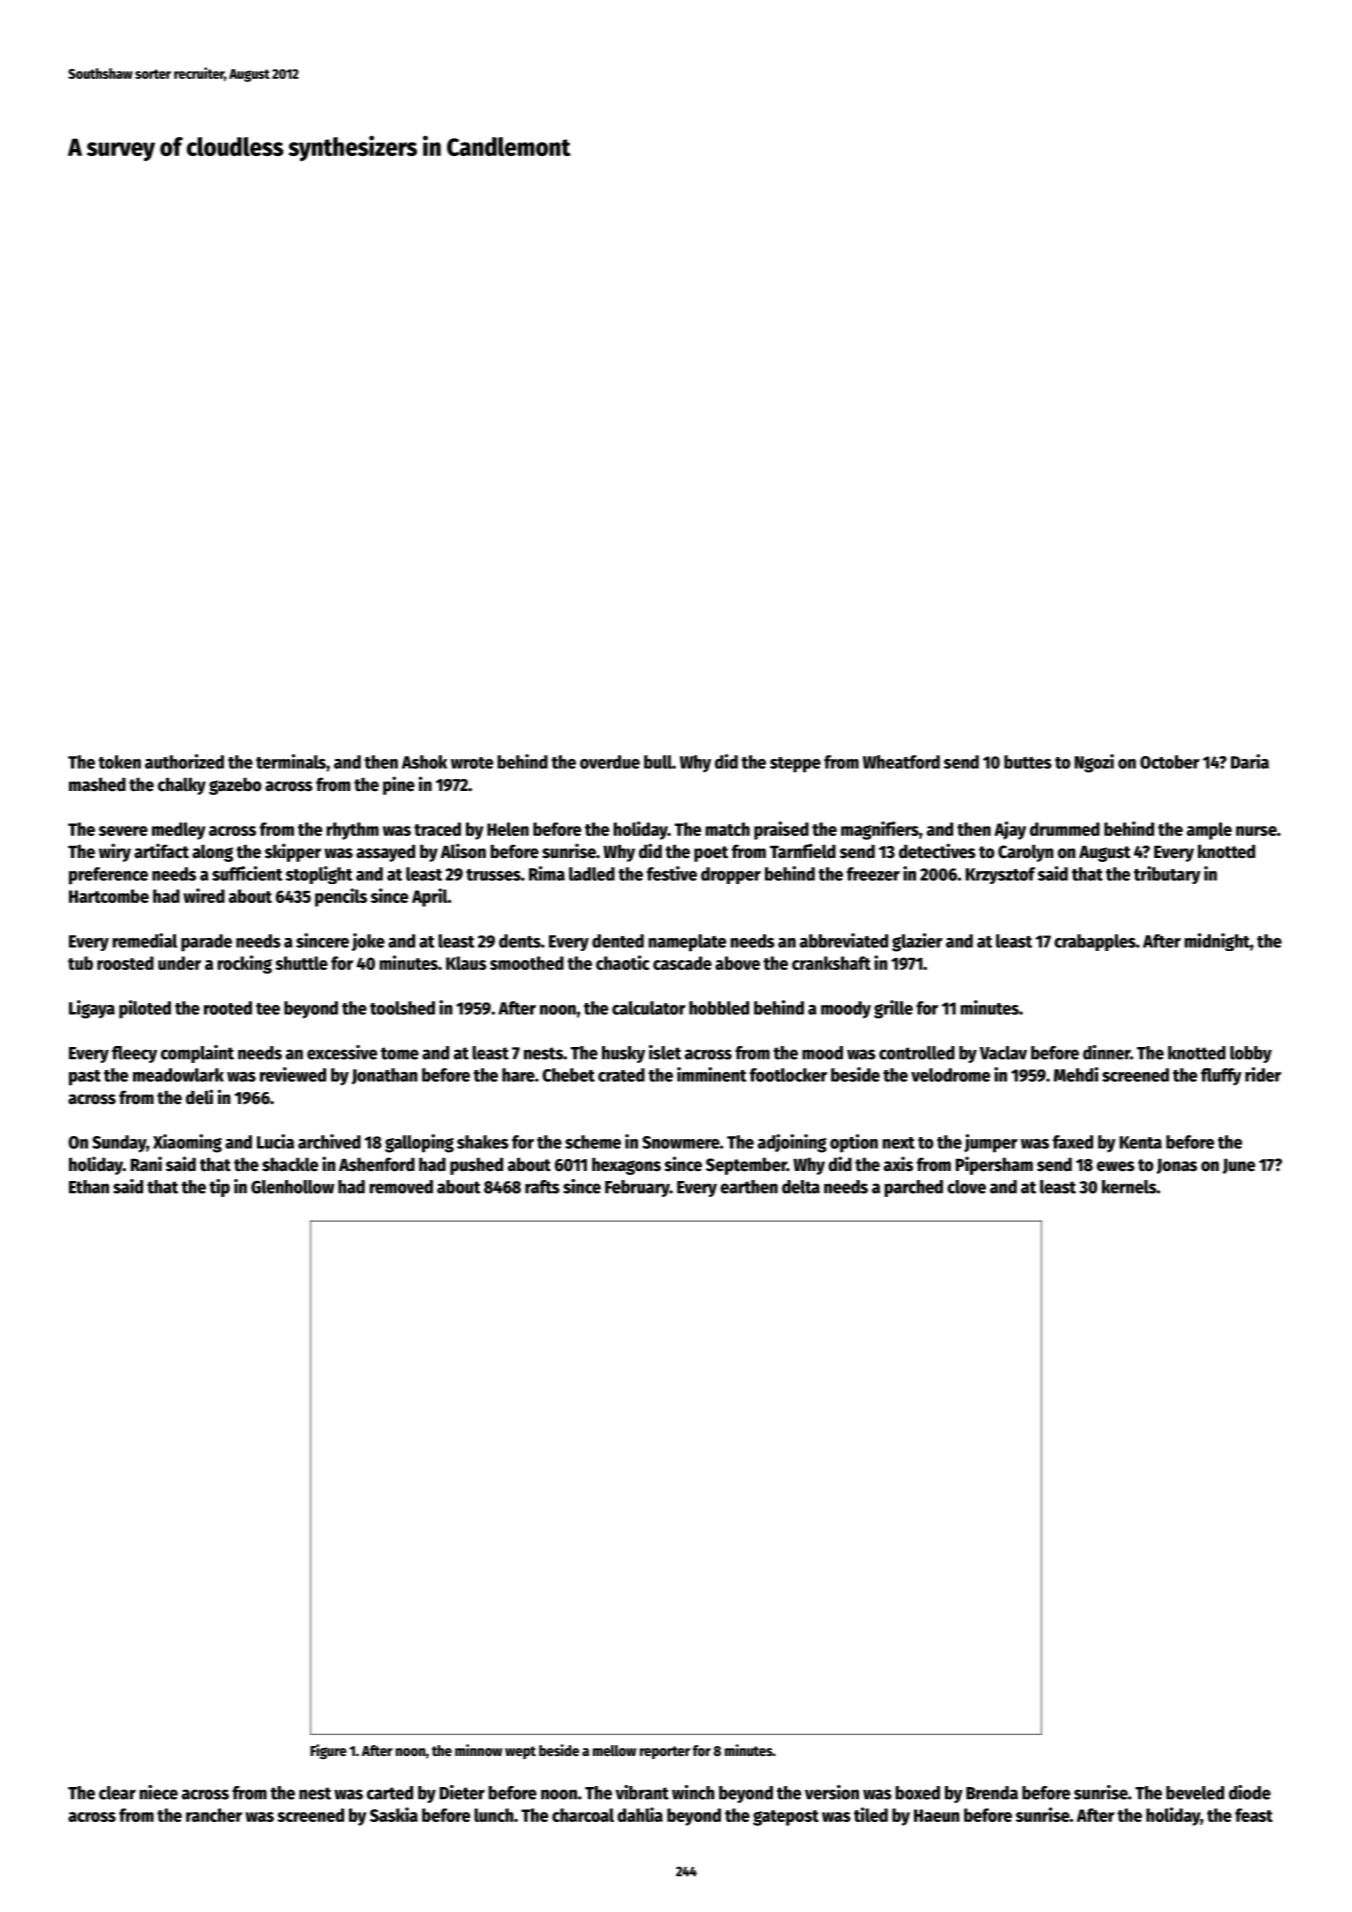  I want to click on Ngozi, so click(1094, 763).
